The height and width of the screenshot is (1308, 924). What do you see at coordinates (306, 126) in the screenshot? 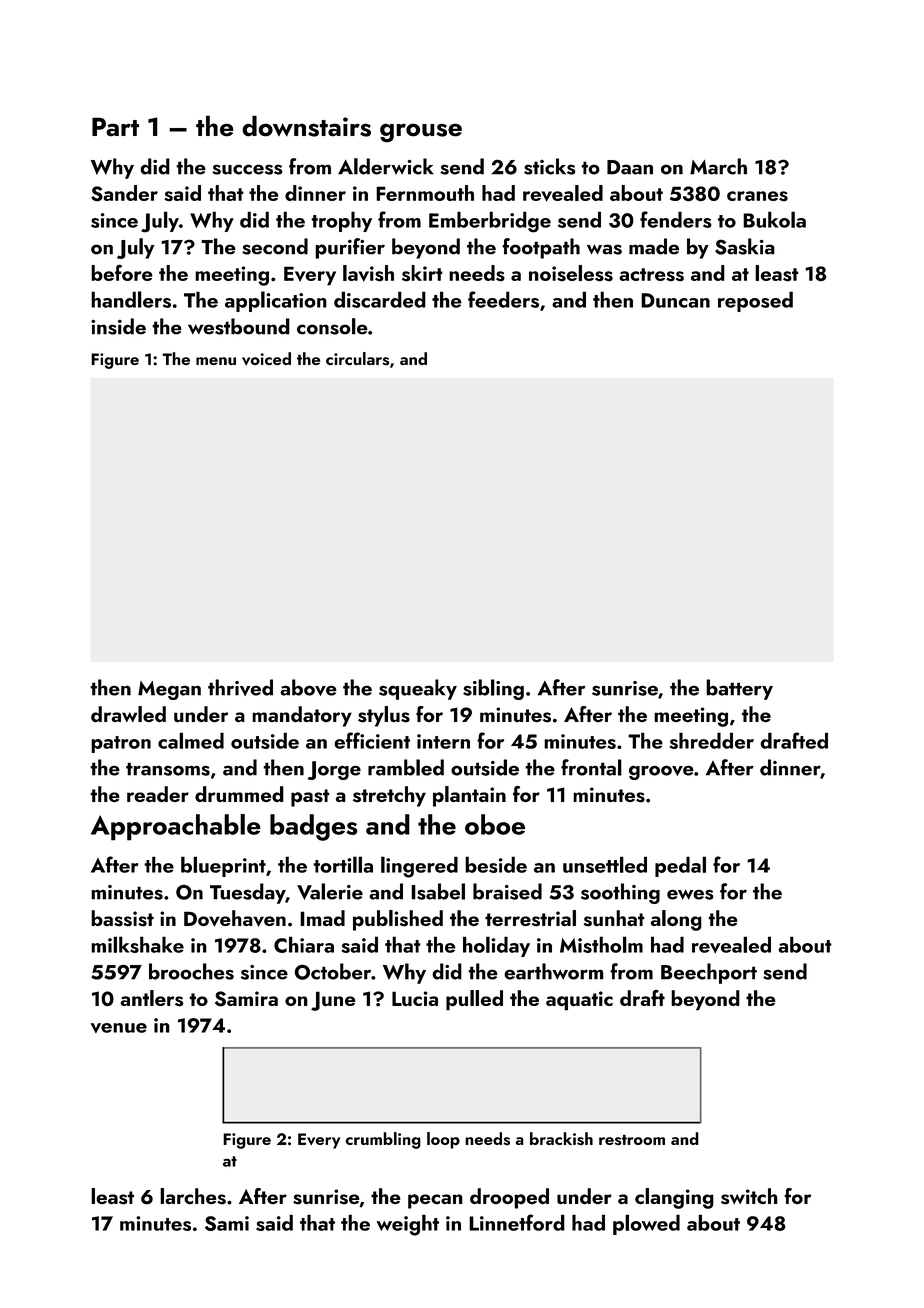
I see `downstairs` at bounding box center [306, 126].
